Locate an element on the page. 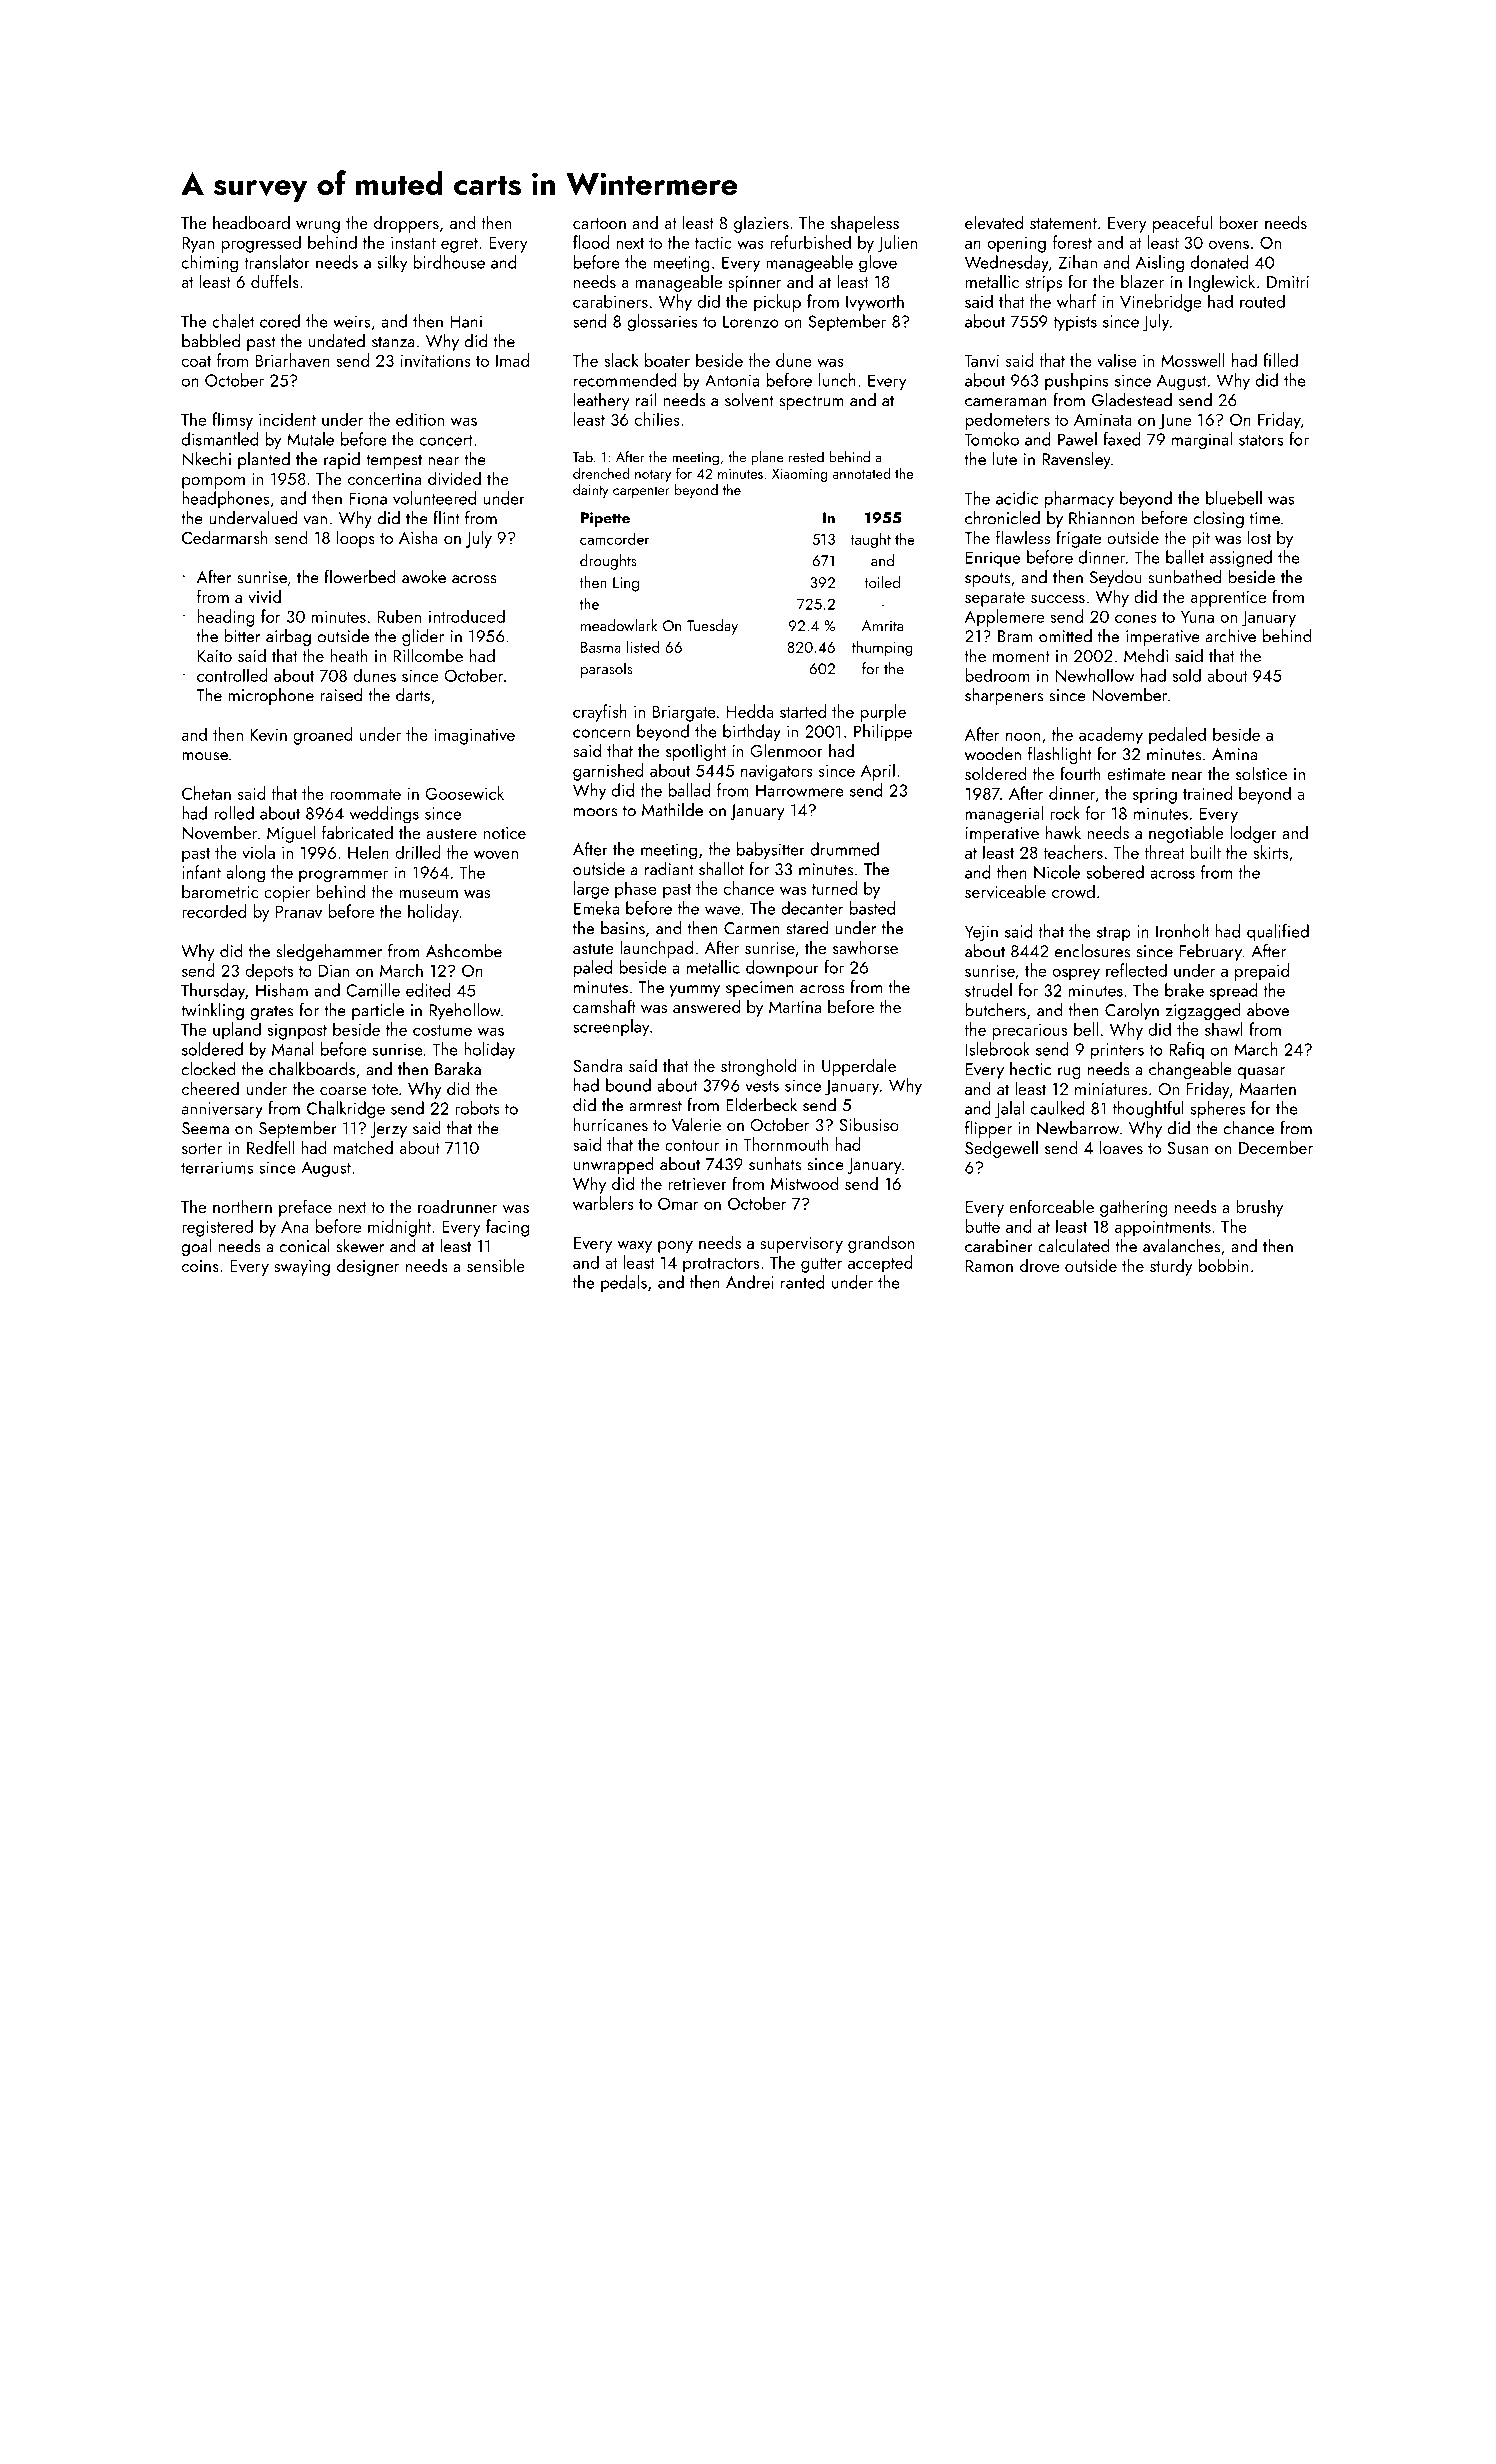  turned is located at coordinates (834, 888).
